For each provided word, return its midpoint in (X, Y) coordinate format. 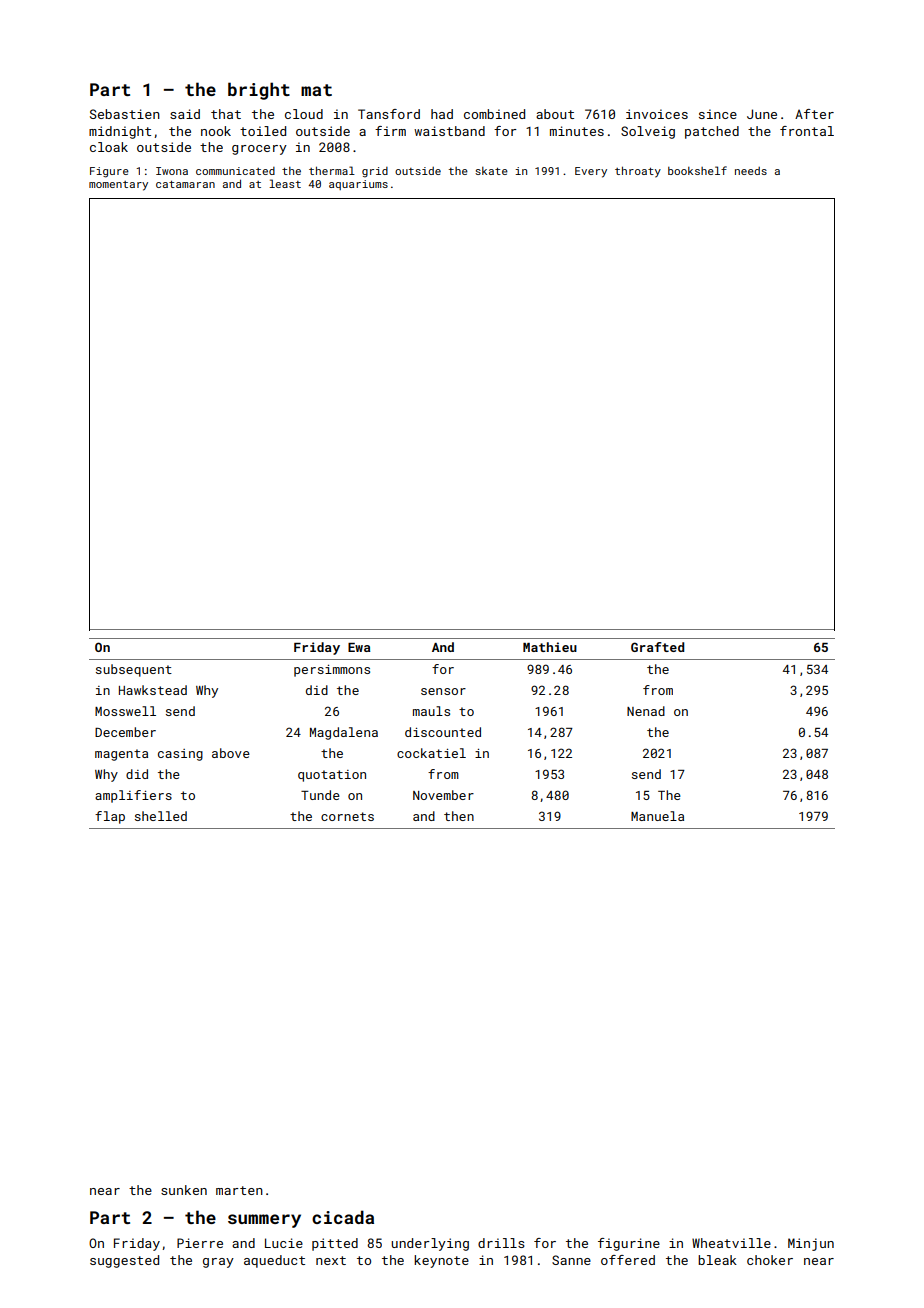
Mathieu (550, 647)
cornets (347, 816)
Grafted (657, 647)
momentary (118, 186)
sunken (184, 1190)
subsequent (134, 670)
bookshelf (697, 170)
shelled (161, 816)
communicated (235, 171)
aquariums (358, 185)
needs (751, 171)
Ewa (359, 647)
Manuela (657, 816)
